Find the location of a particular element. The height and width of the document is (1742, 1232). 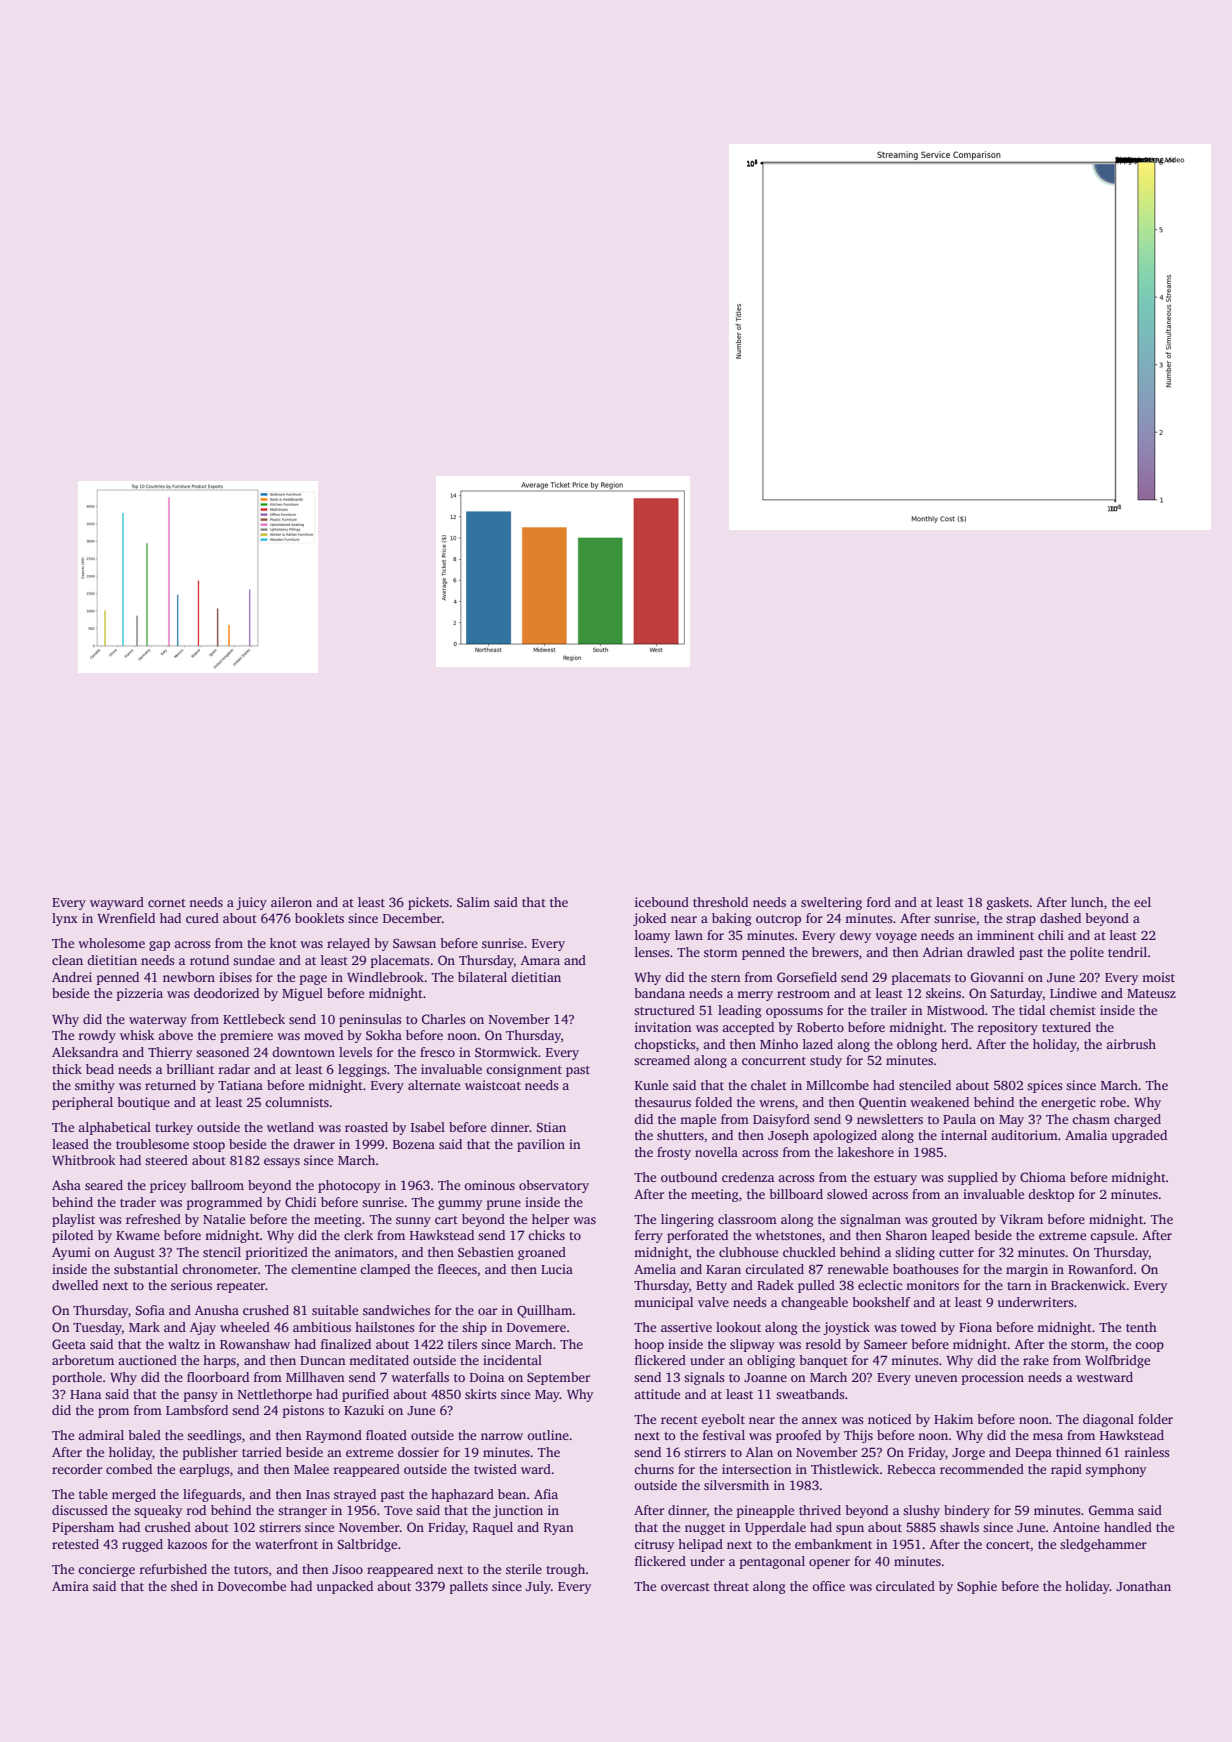

charged is located at coordinates (1137, 1120).
